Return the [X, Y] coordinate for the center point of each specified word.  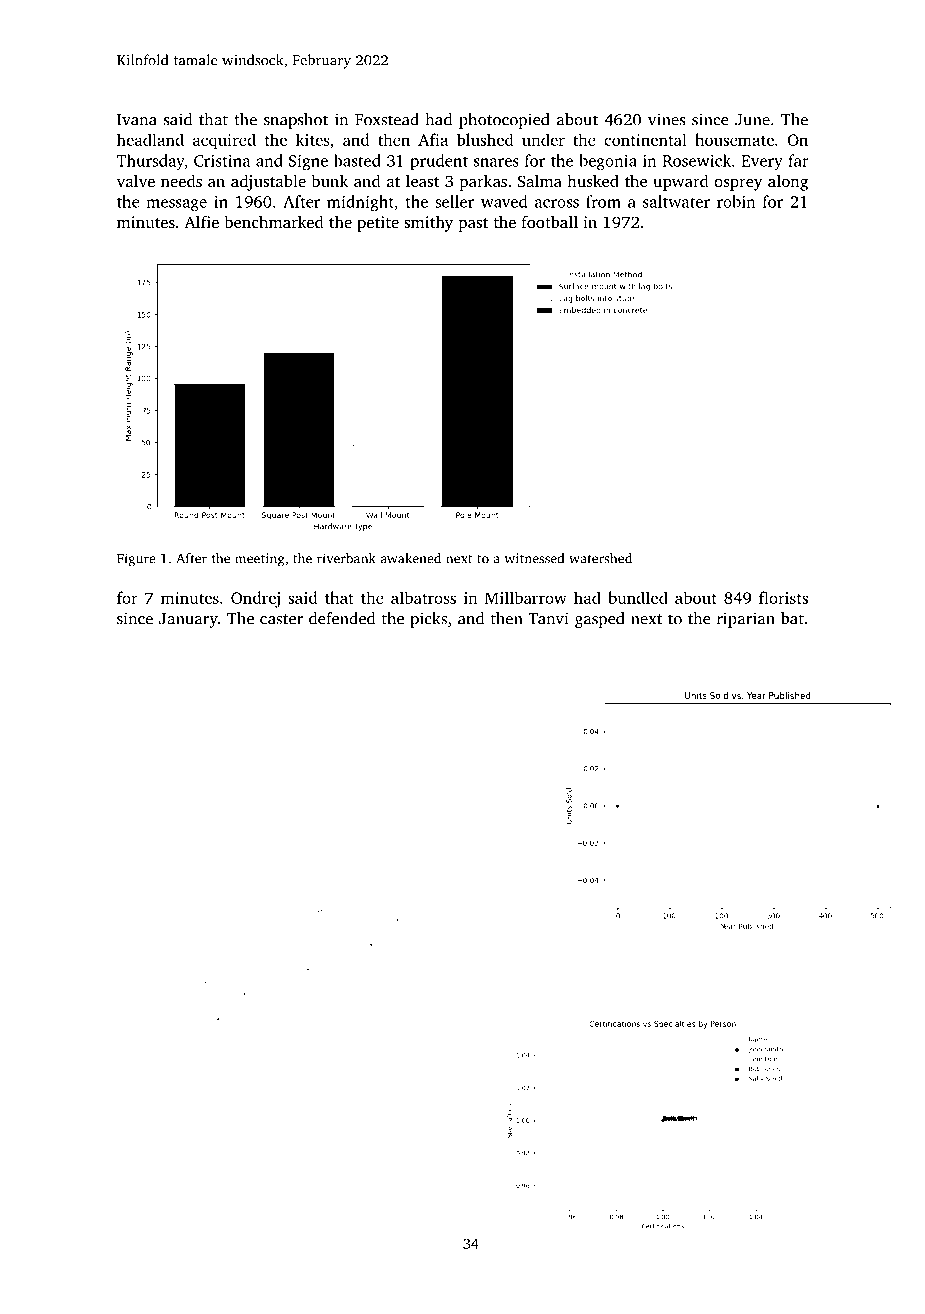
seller [454, 201]
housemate [734, 139]
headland [150, 139]
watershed [600, 558]
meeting [260, 560]
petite [378, 224]
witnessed [534, 558]
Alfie [201, 221]
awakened [411, 558]
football [550, 221]
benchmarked [274, 221]
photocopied [504, 121]
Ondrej [255, 599]
